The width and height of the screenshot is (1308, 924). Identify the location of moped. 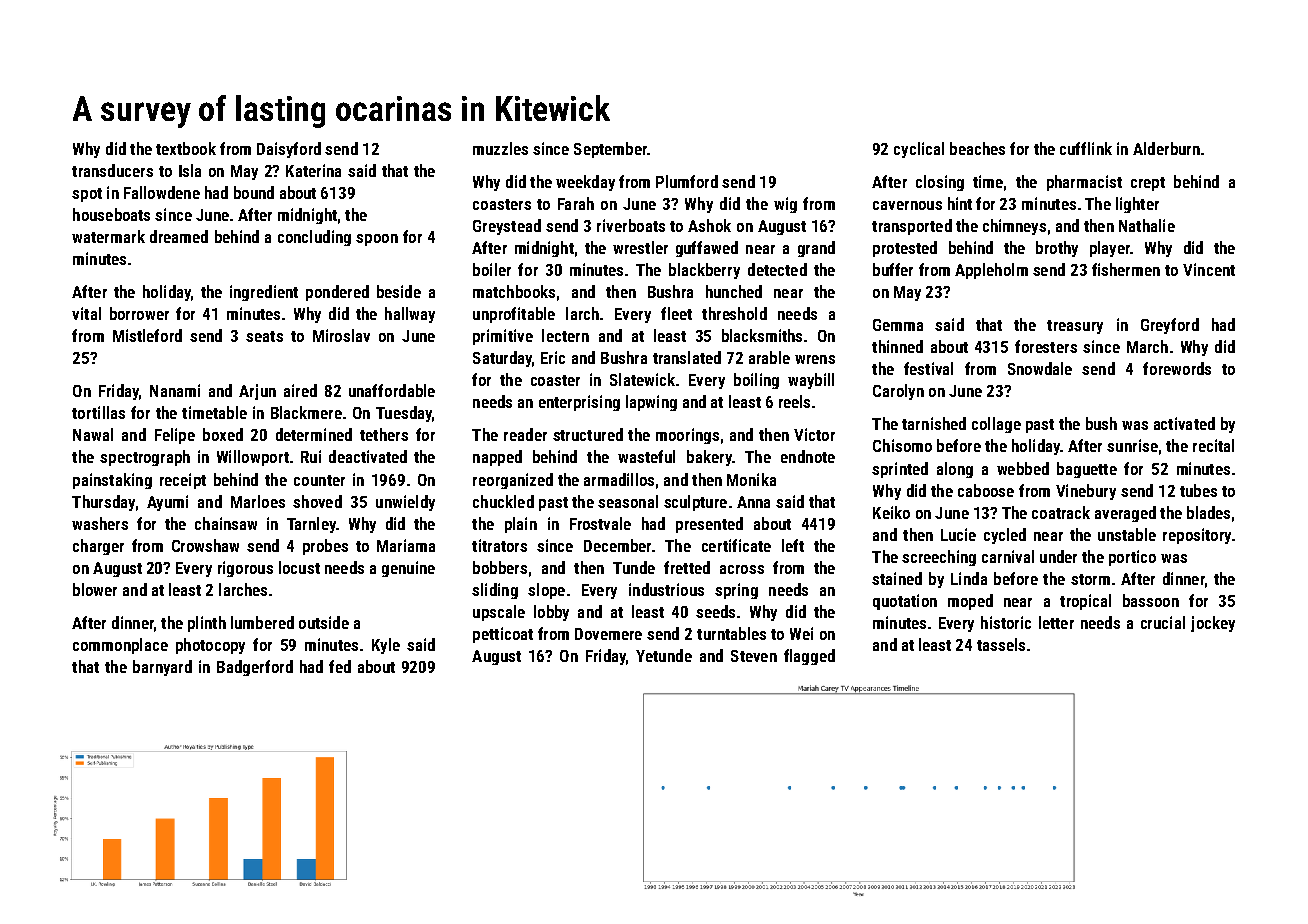
(970, 602).
